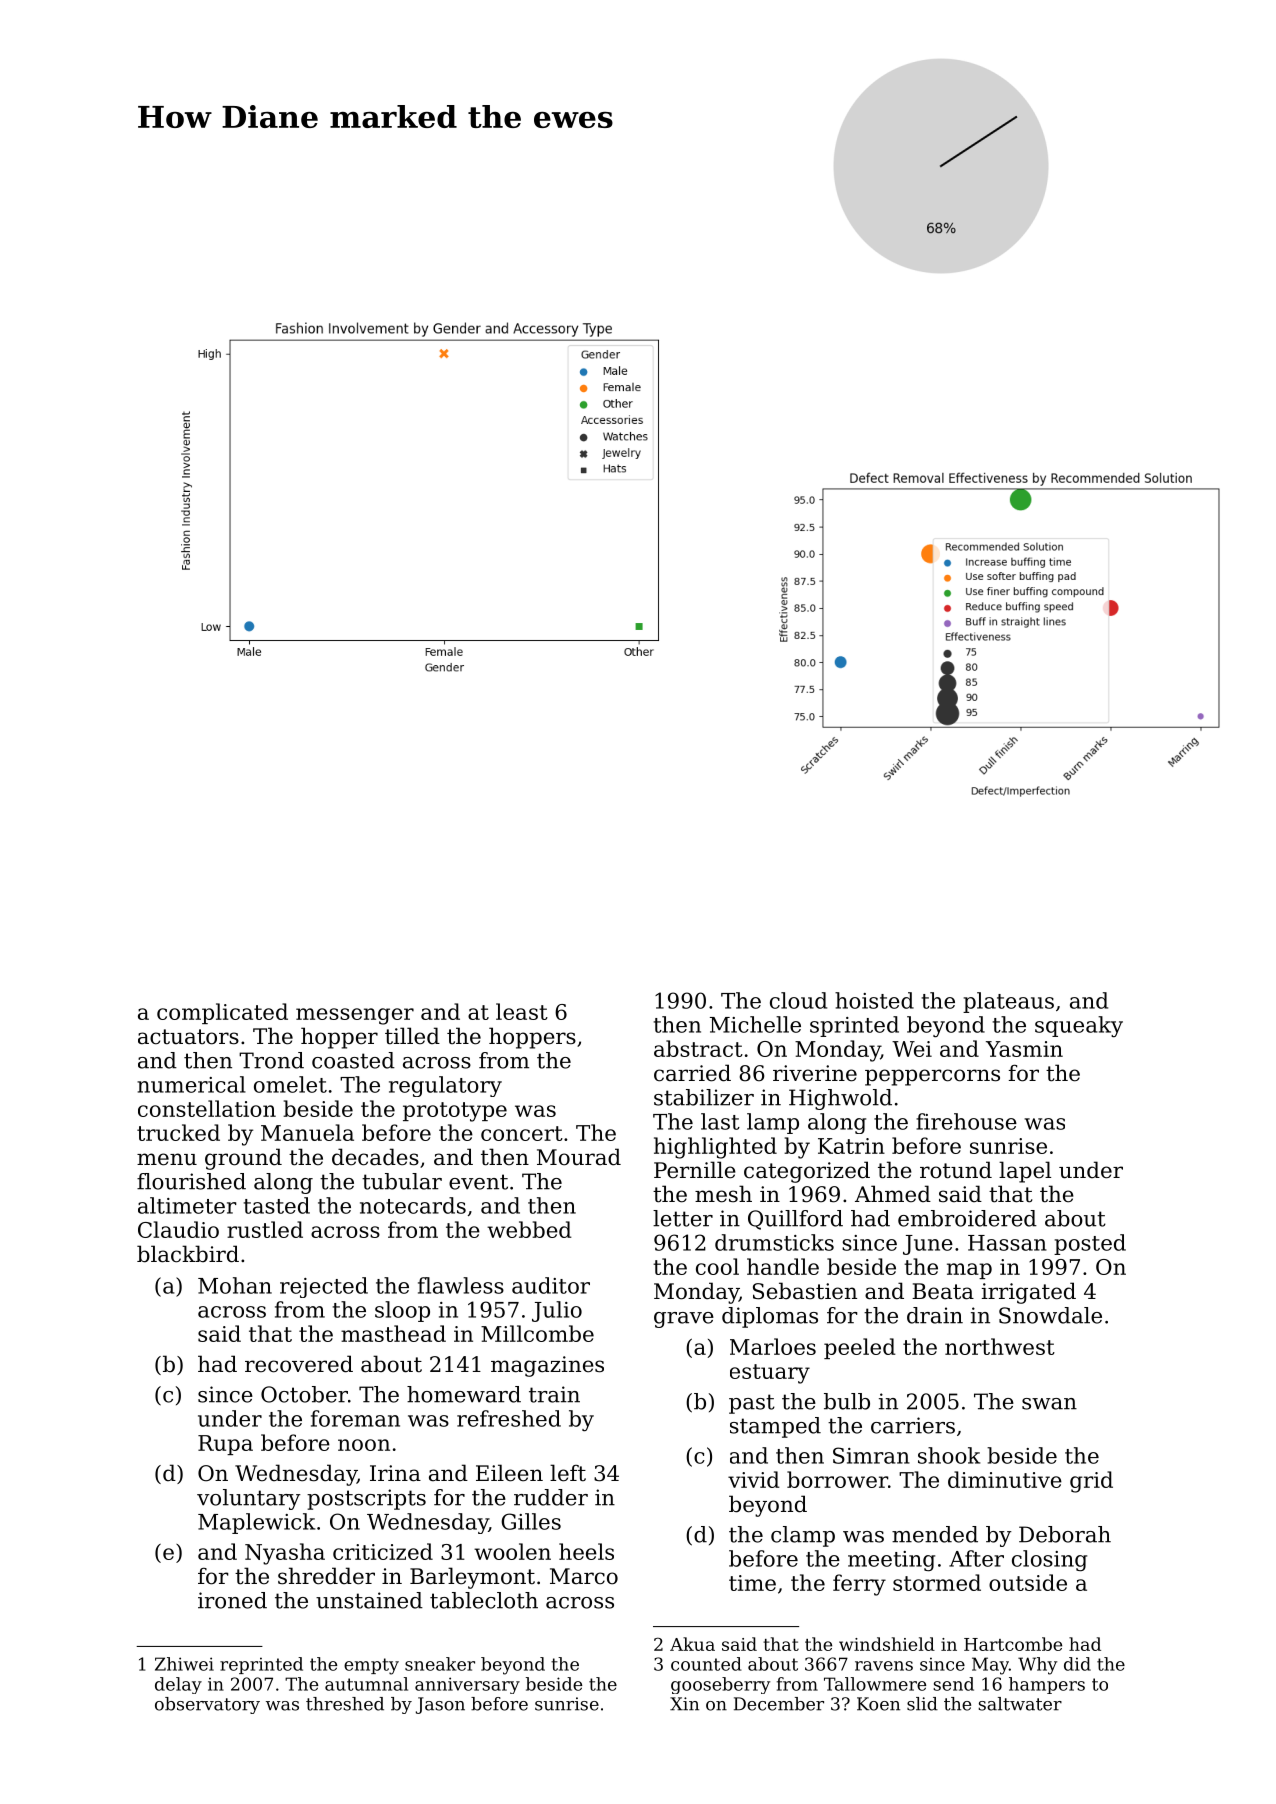 The height and width of the screenshot is (1804, 1276). Describe the element at coordinates (299, 1364) in the screenshot. I see `recovered` at that location.
